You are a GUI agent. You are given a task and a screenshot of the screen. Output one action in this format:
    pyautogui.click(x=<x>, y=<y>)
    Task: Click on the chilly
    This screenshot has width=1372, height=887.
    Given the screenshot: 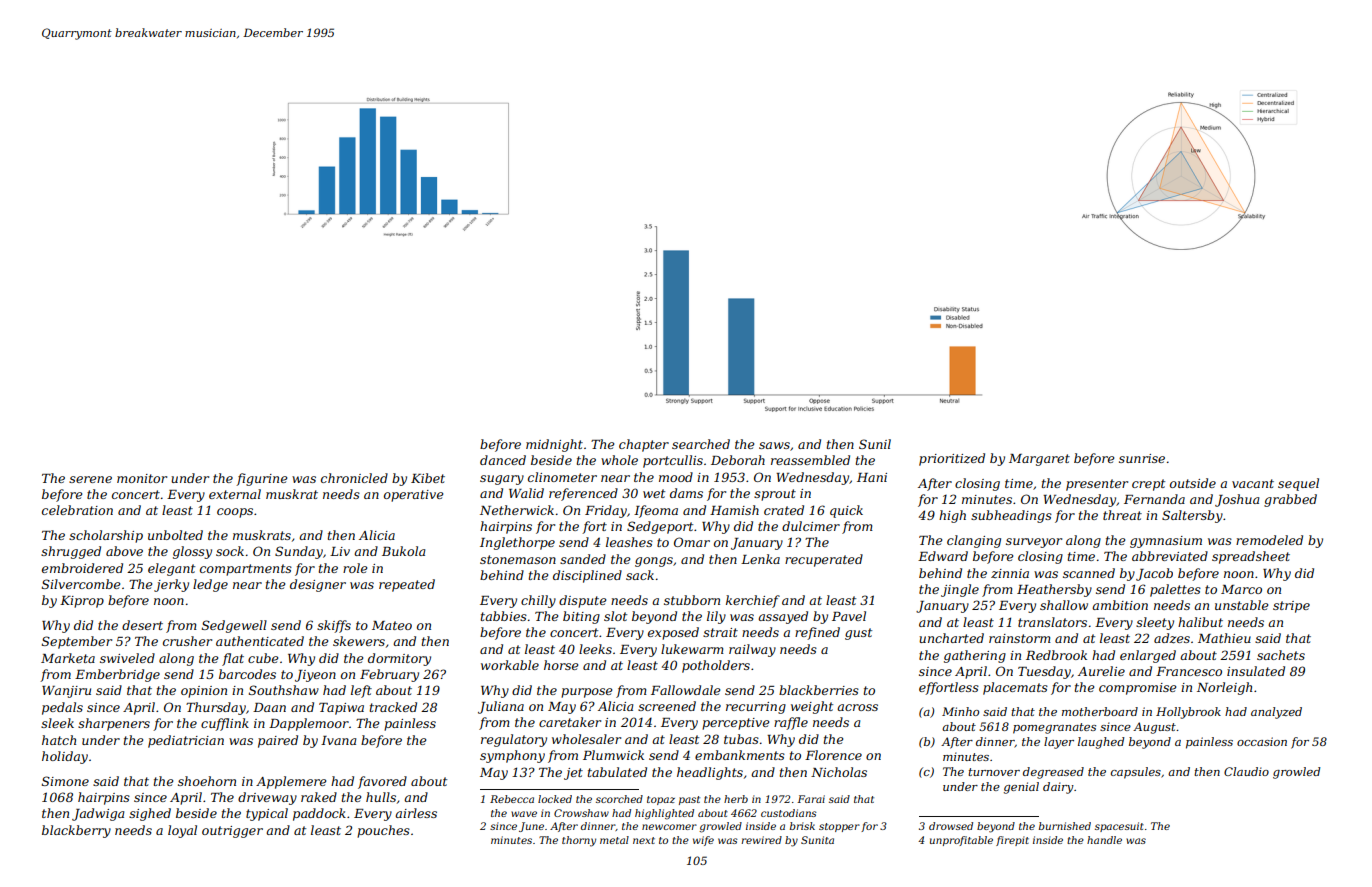 What is the action you would take?
    pyautogui.click(x=538, y=601)
